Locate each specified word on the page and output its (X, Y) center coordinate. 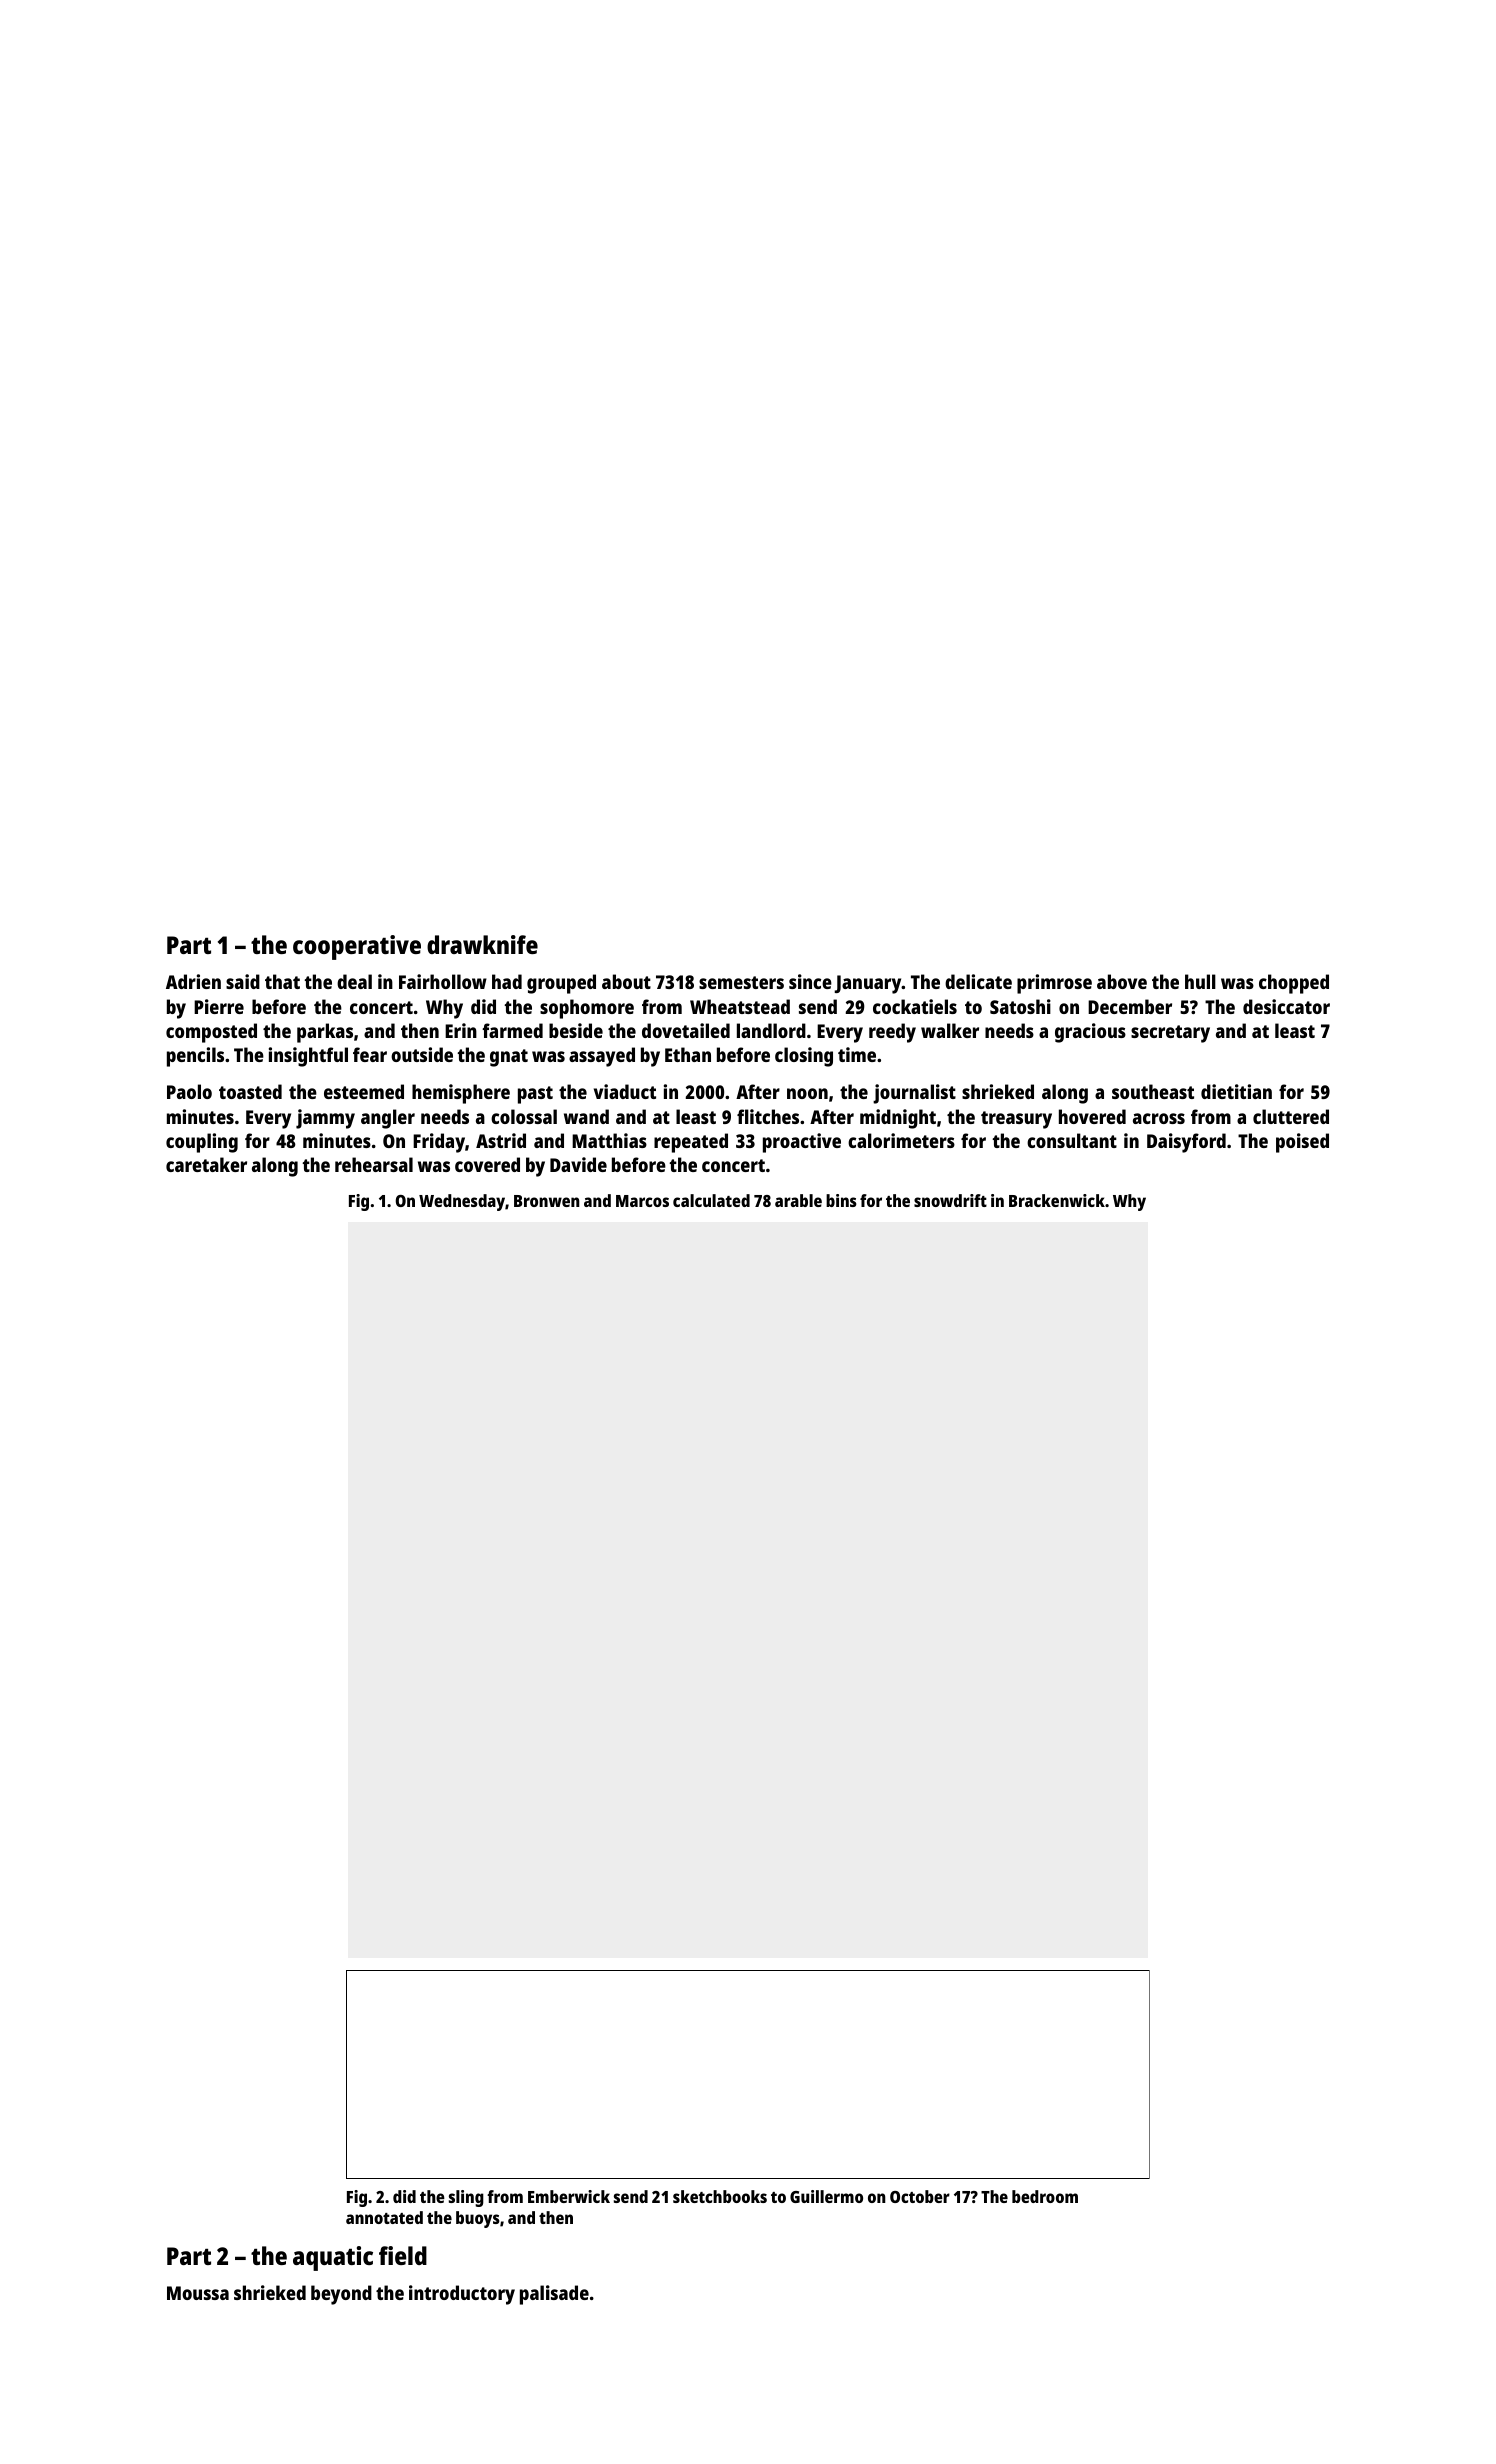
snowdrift (950, 1200)
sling (466, 2198)
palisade (554, 2295)
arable (798, 1200)
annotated (384, 2217)
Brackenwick (1057, 1200)
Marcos (642, 1201)
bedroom (1045, 2196)
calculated (711, 1200)
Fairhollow (443, 981)
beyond (341, 2295)
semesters (741, 982)
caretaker (206, 1164)
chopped (1294, 984)
